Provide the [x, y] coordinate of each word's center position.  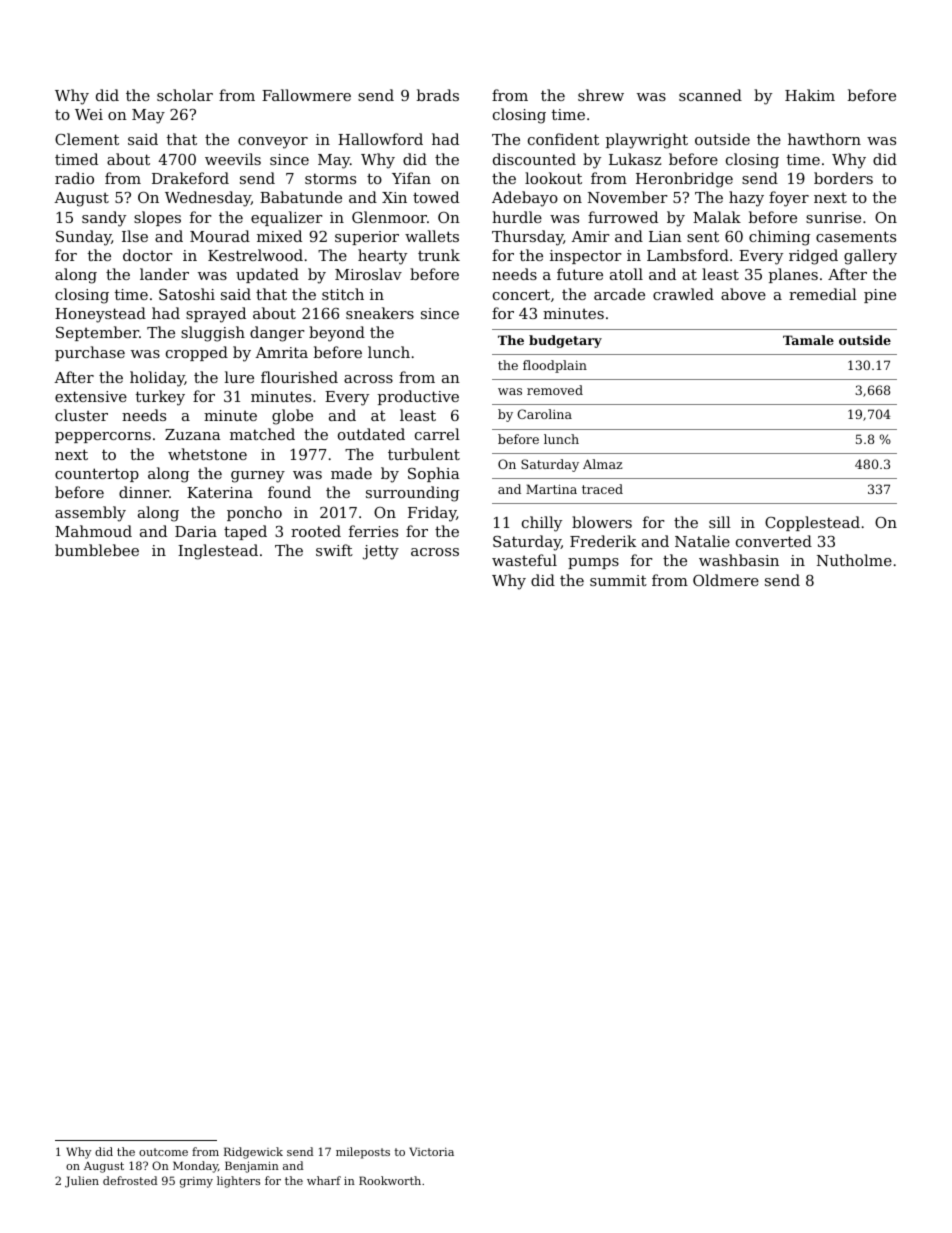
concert [521, 294]
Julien [82, 1182]
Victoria [431, 1151]
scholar [185, 95]
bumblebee [97, 550]
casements [856, 236]
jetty [381, 552]
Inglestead [218, 552]
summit [618, 580]
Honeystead [100, 315]
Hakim [810, 95]
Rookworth [390, 1180]
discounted [534, 159]
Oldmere [726, 580]
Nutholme [854, 560]
